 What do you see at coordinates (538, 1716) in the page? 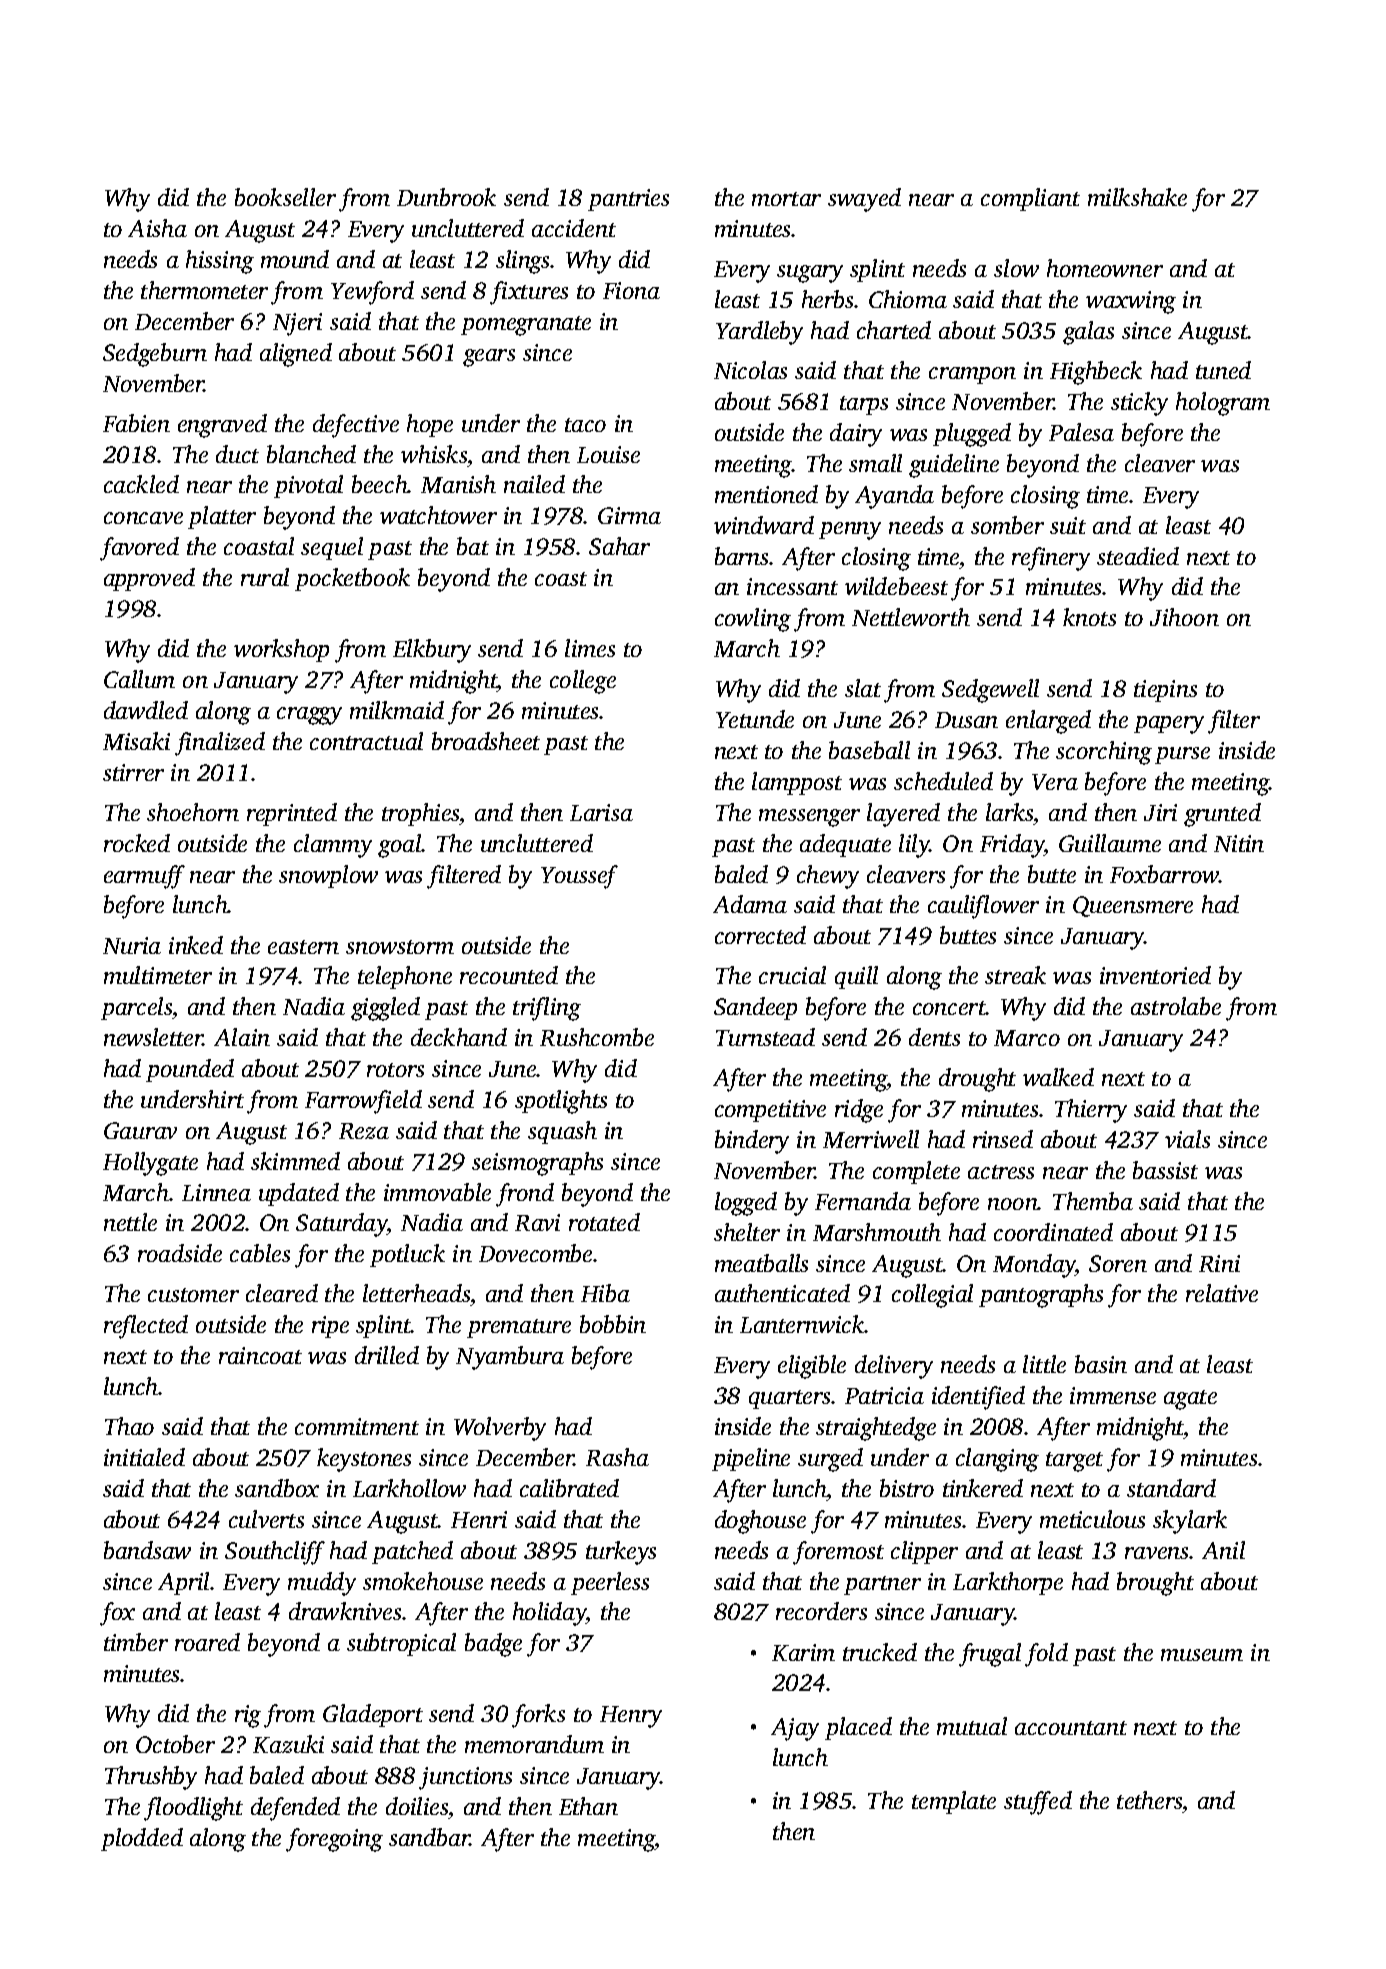
I see `forks` at bounding box center [538, 1716].
